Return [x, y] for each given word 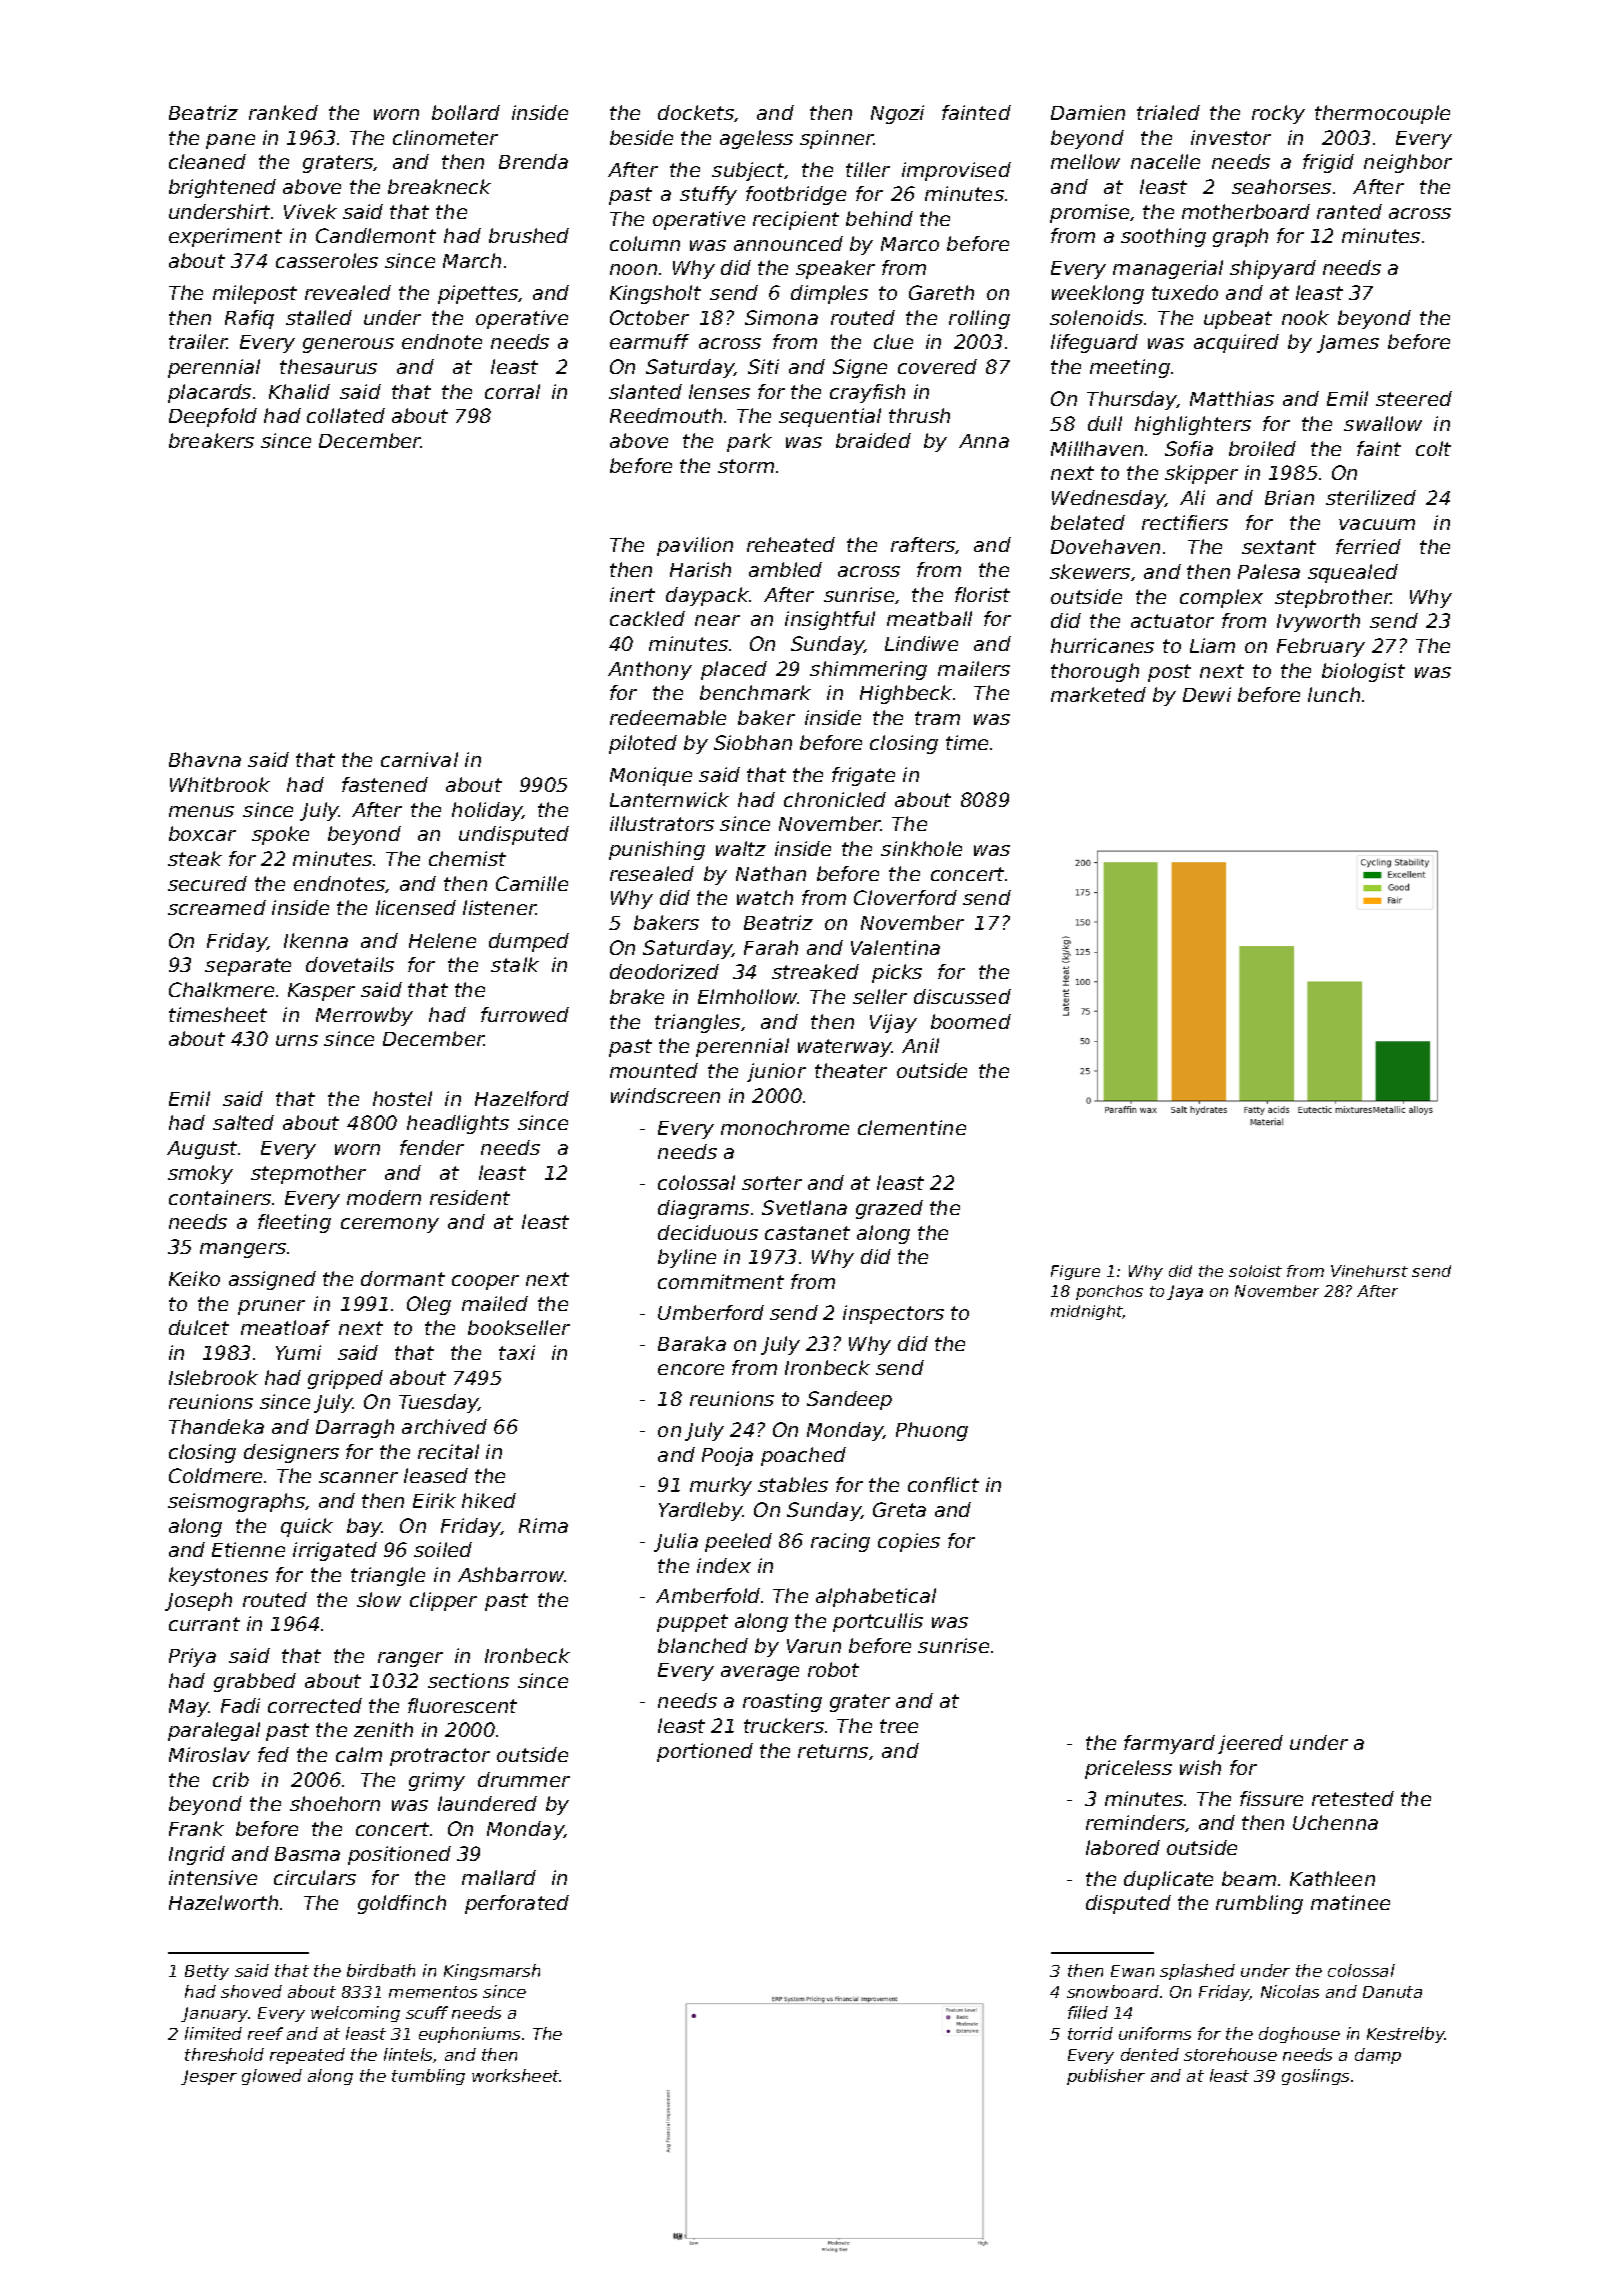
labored [1123, 1847]
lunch [1334, 694]
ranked [283, 112]
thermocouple [1382, 114]
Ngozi [897, 114]
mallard [499, 1877]
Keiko [194, 1278]
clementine [912, 1127]
